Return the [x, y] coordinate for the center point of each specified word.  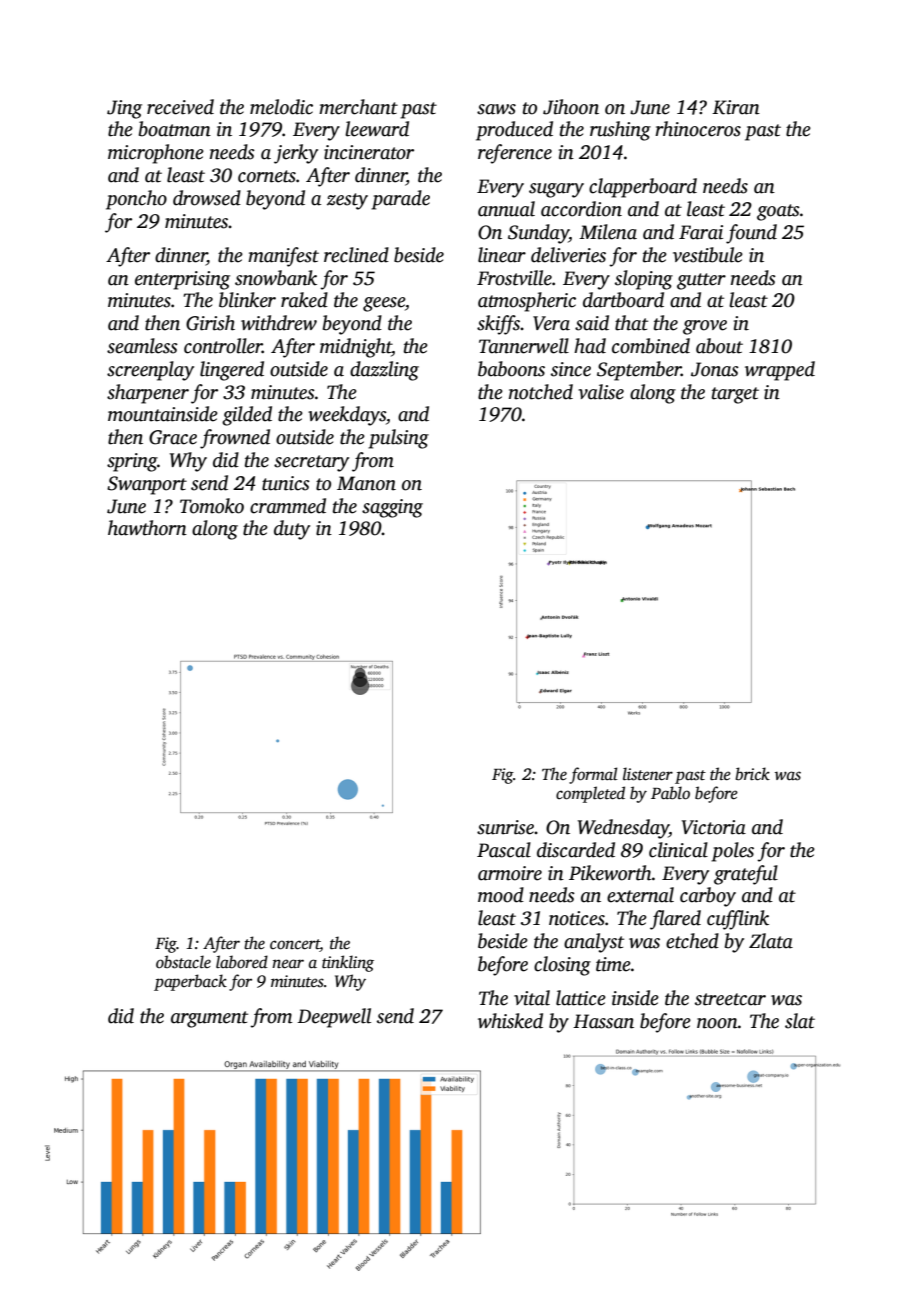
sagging [392, 508]
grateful [746, 875]
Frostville [514, 278]
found [751, 234]
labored [242, 962]
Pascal [504, 850]
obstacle [183, 962]
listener [648, 774]
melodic [281, 107]
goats [778, 212]
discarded [576, 850]
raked [304, 300]
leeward [377, 129]
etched [692, 941]
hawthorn [147, 528]
